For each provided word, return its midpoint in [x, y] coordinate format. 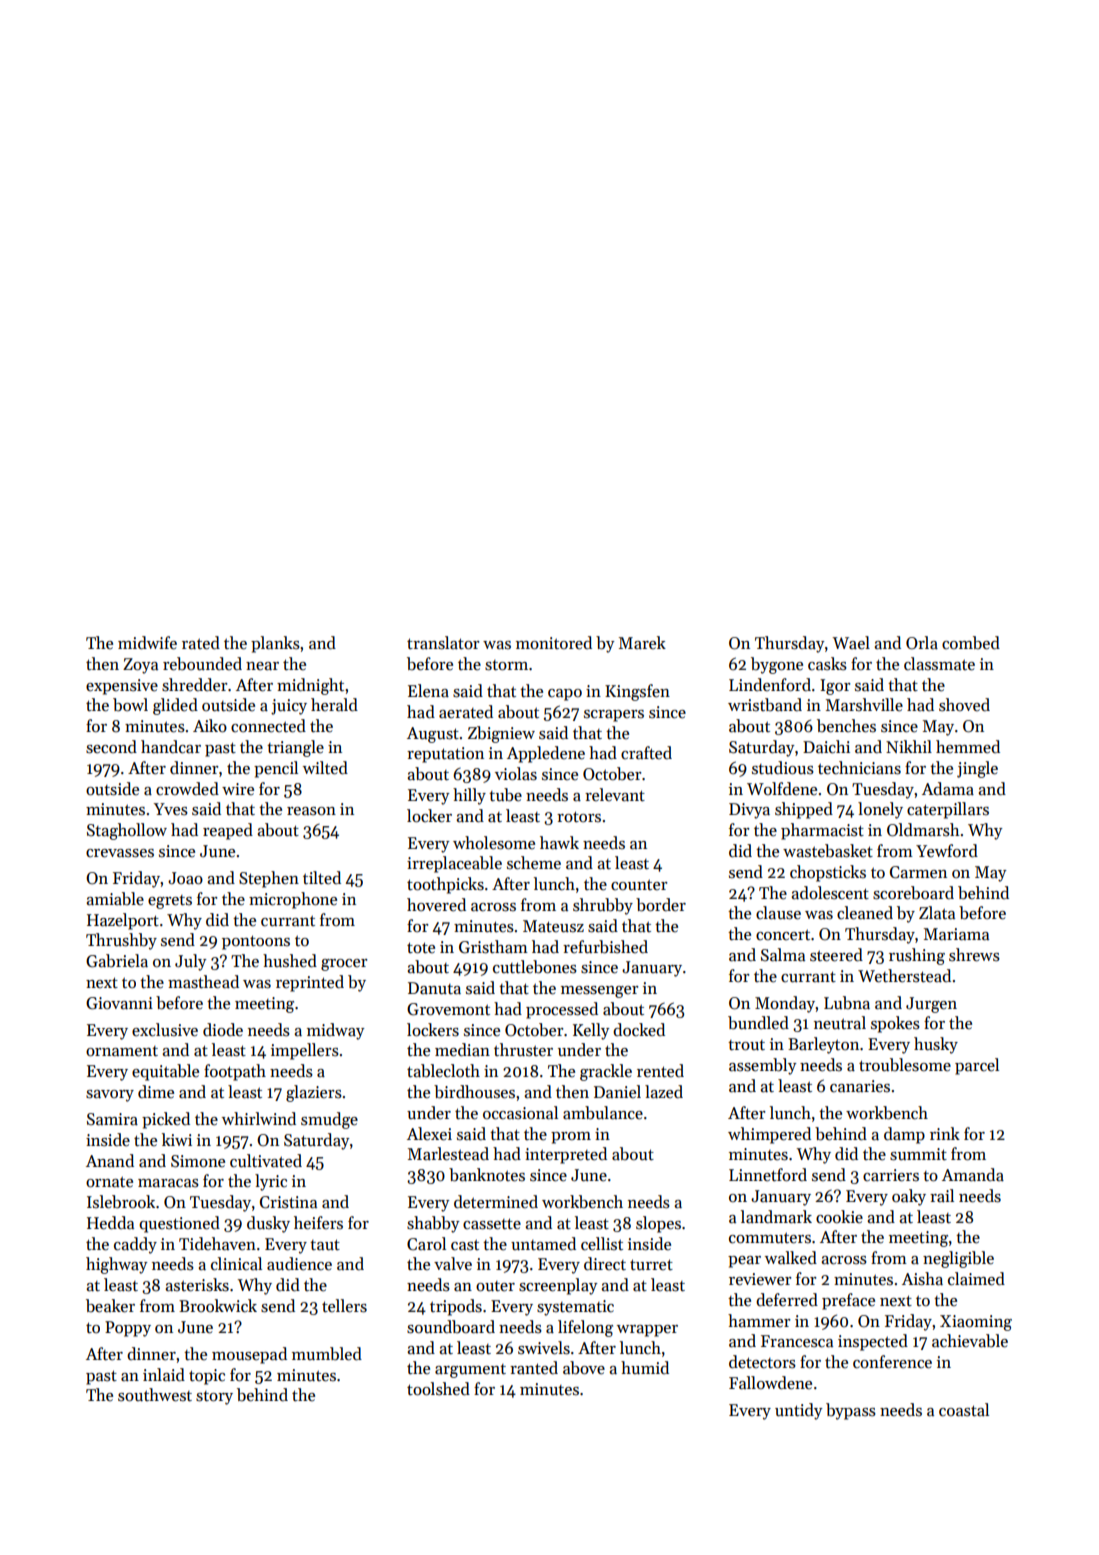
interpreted [566, 1155]
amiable [115, 899]
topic [207, 1377]
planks [275, 644]
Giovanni [119, 1003]
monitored [554, 643]
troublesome [905, 1065]
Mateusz [553, 926]
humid [645, 1367]
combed [971, 643]
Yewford [947, 851]
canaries [860, 1086]
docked [639, 1030]
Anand [110, 1160]
